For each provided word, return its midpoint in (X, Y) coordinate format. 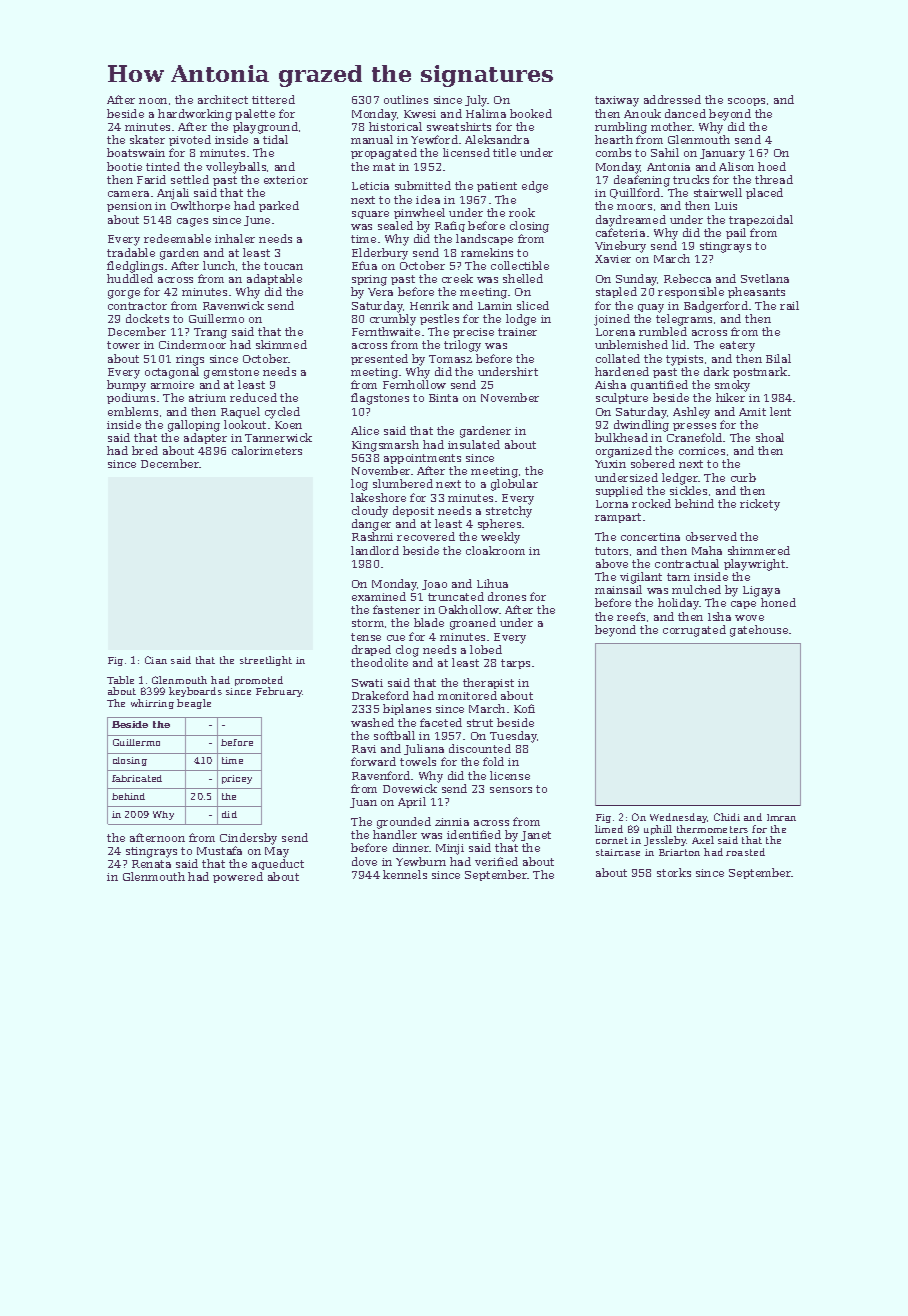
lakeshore (378, 497)
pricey (237, 779)
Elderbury (380, 254)
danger (371, 525)
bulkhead (621, 437)
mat (384, 167)
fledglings (135, 267)
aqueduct (278, 864)
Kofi (524, 708)
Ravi (364, 749)
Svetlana (765, 278)
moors (634, 207)
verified (496, 861)
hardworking (195, 115)
